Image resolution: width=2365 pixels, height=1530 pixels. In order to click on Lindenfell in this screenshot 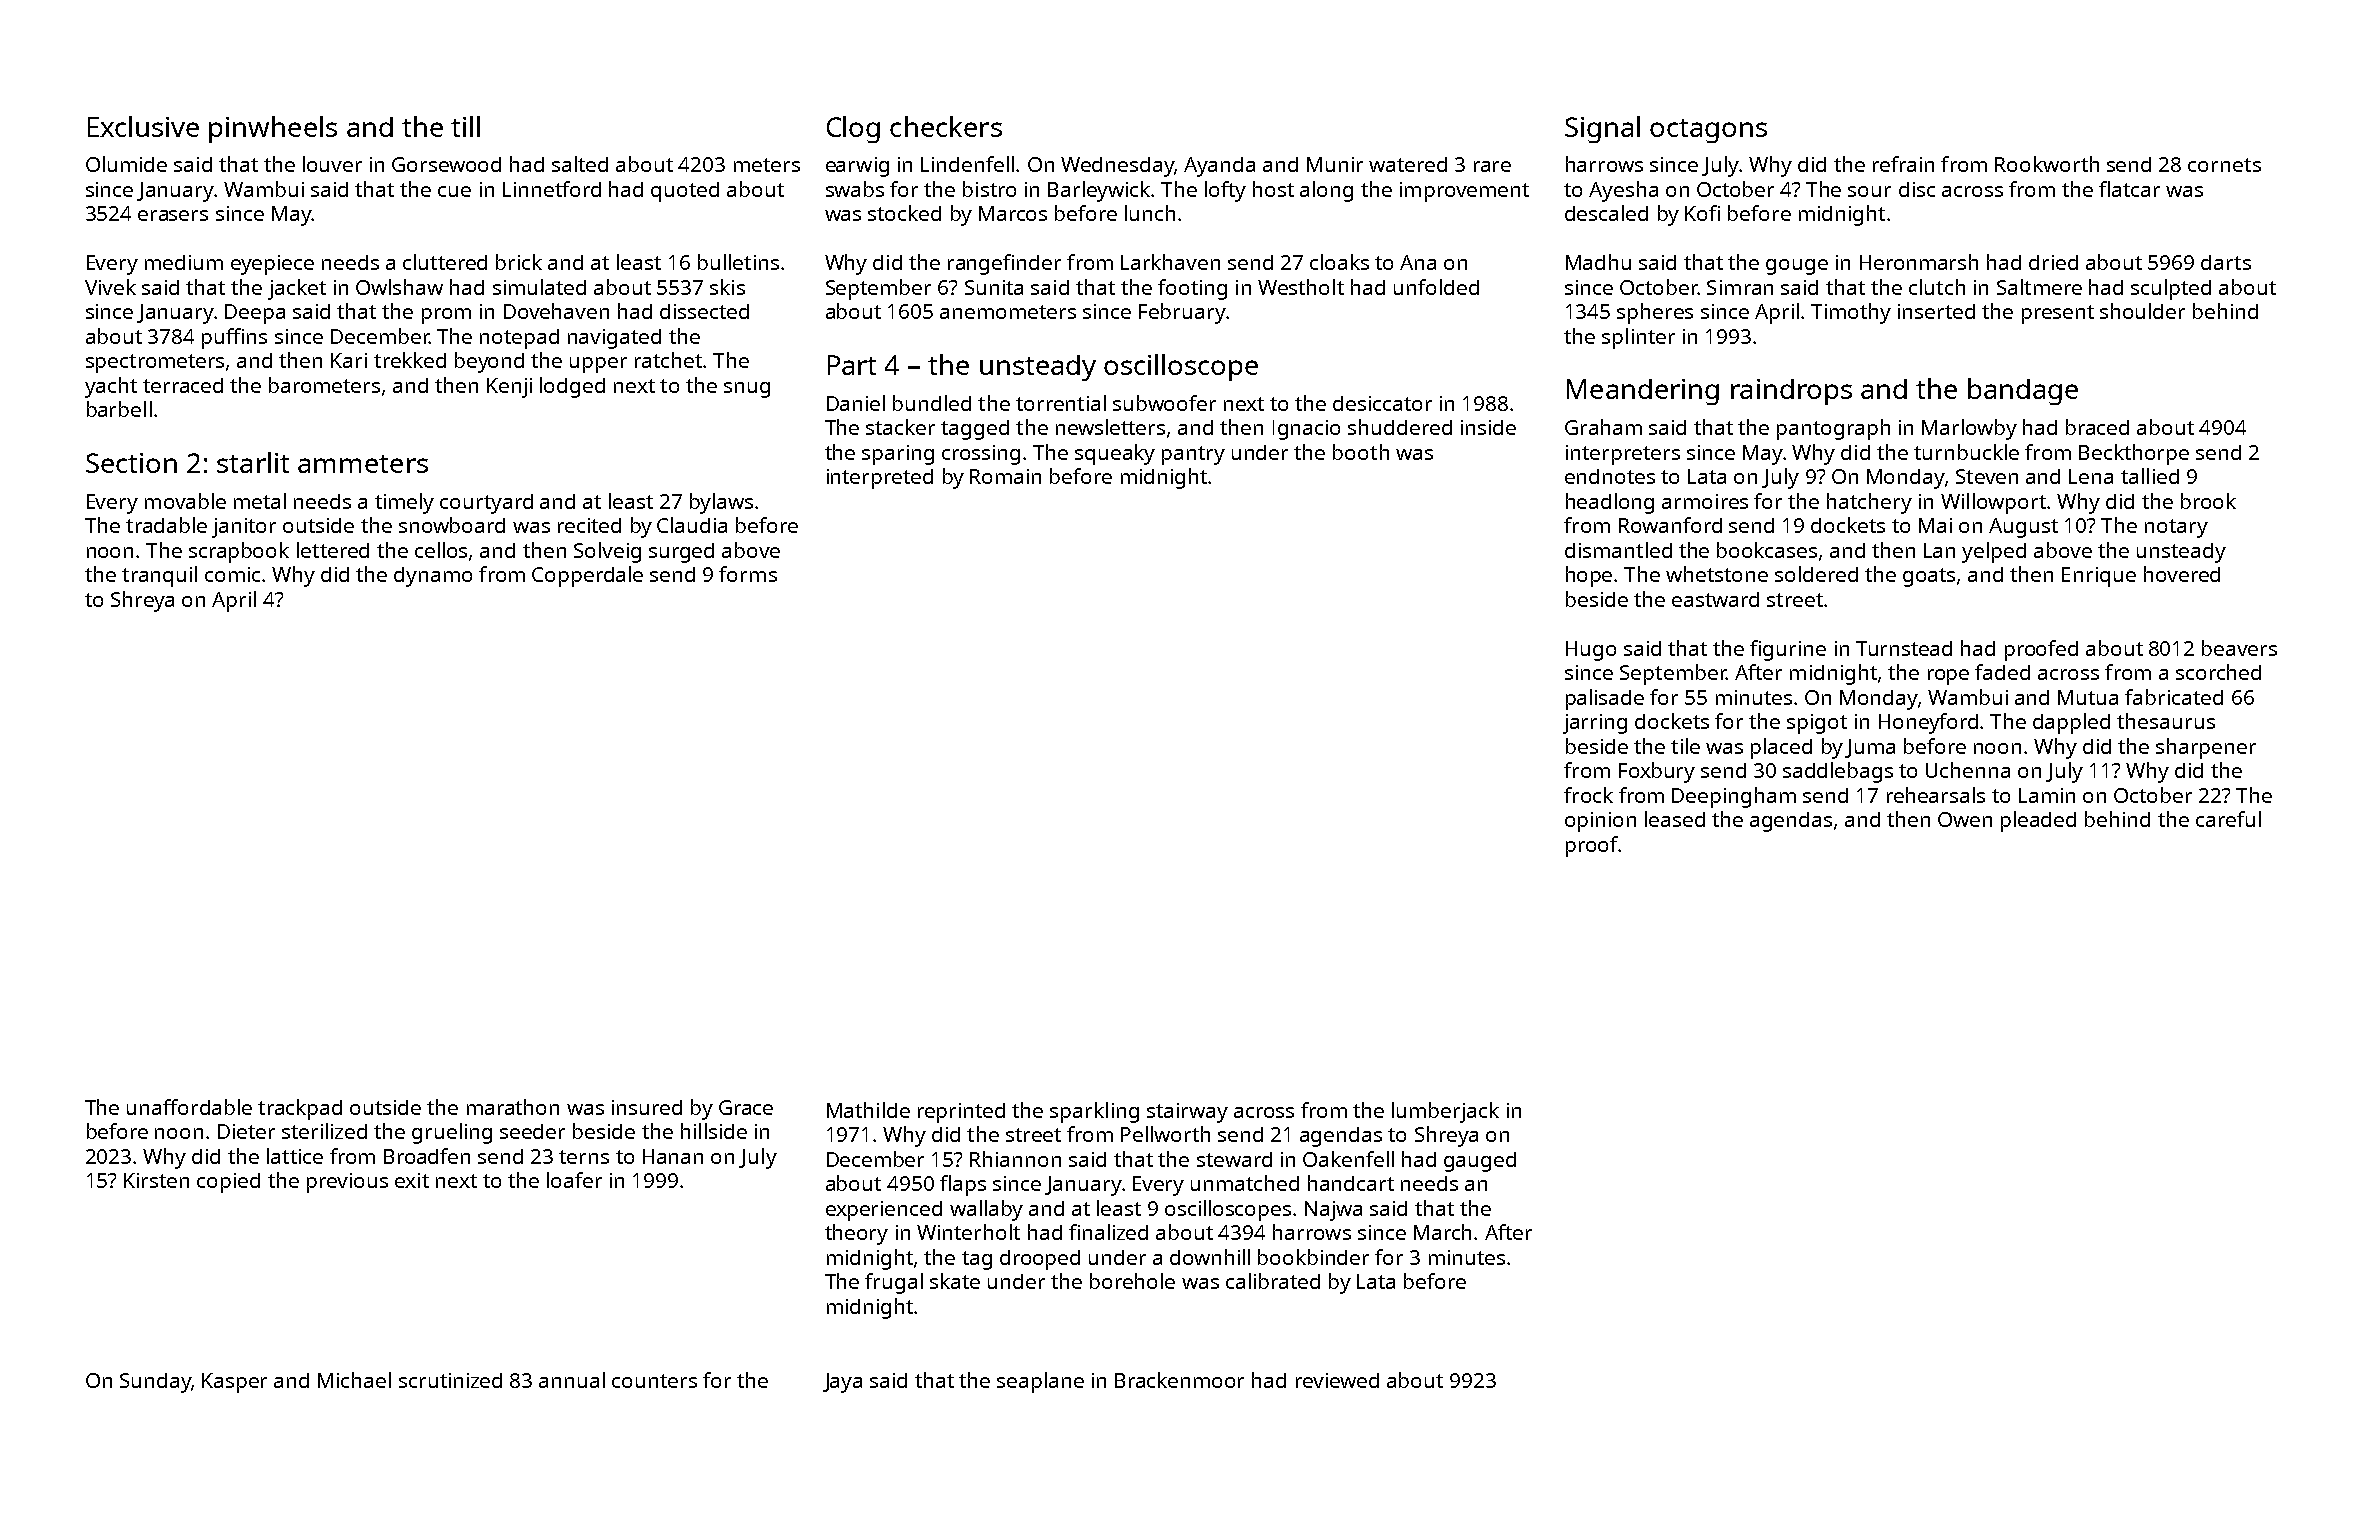, I will do `click(967, 164)`.
